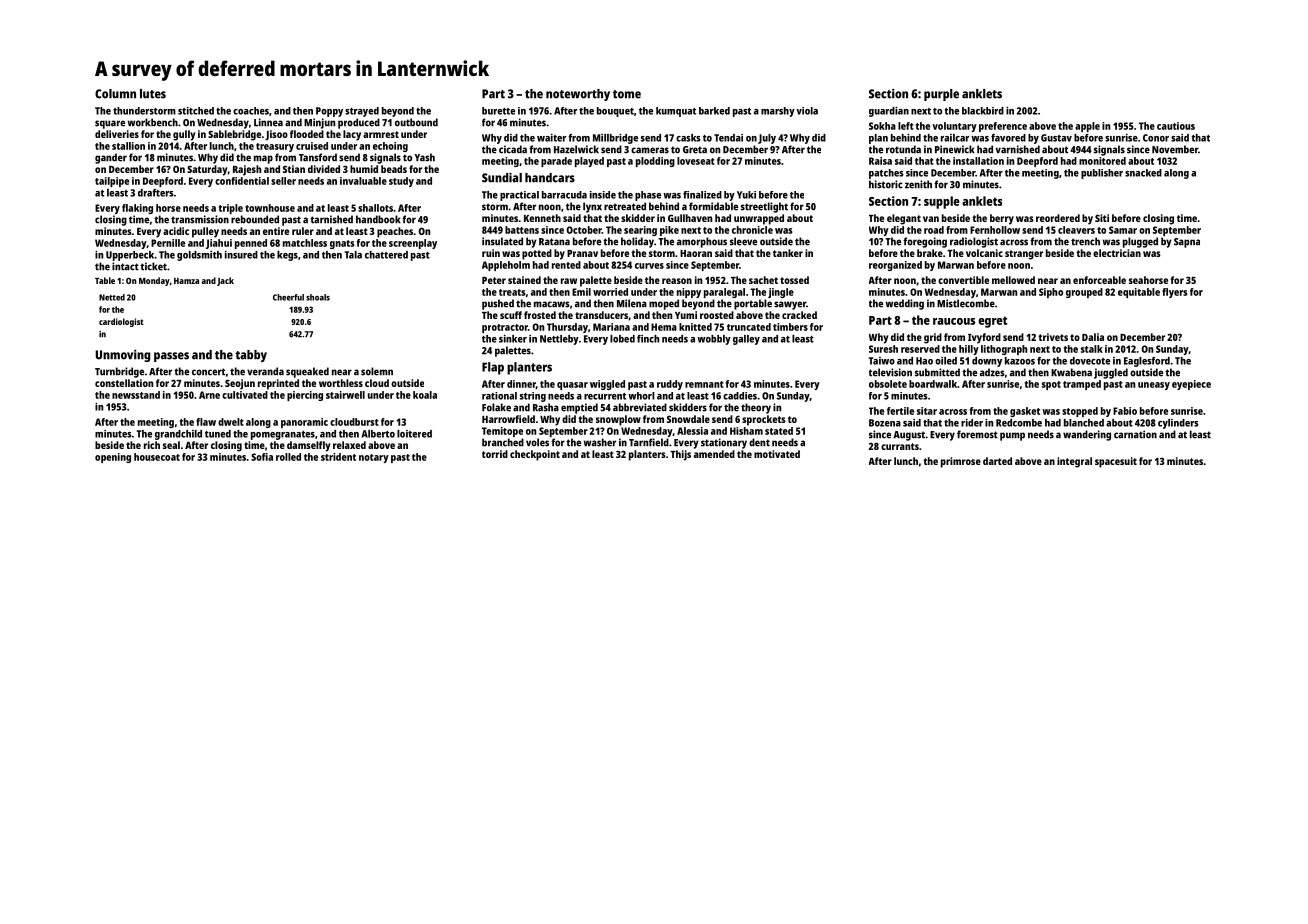  Describe the element at coordinates (746, 195) in the screenshot. I see `Yuki` at that location.
